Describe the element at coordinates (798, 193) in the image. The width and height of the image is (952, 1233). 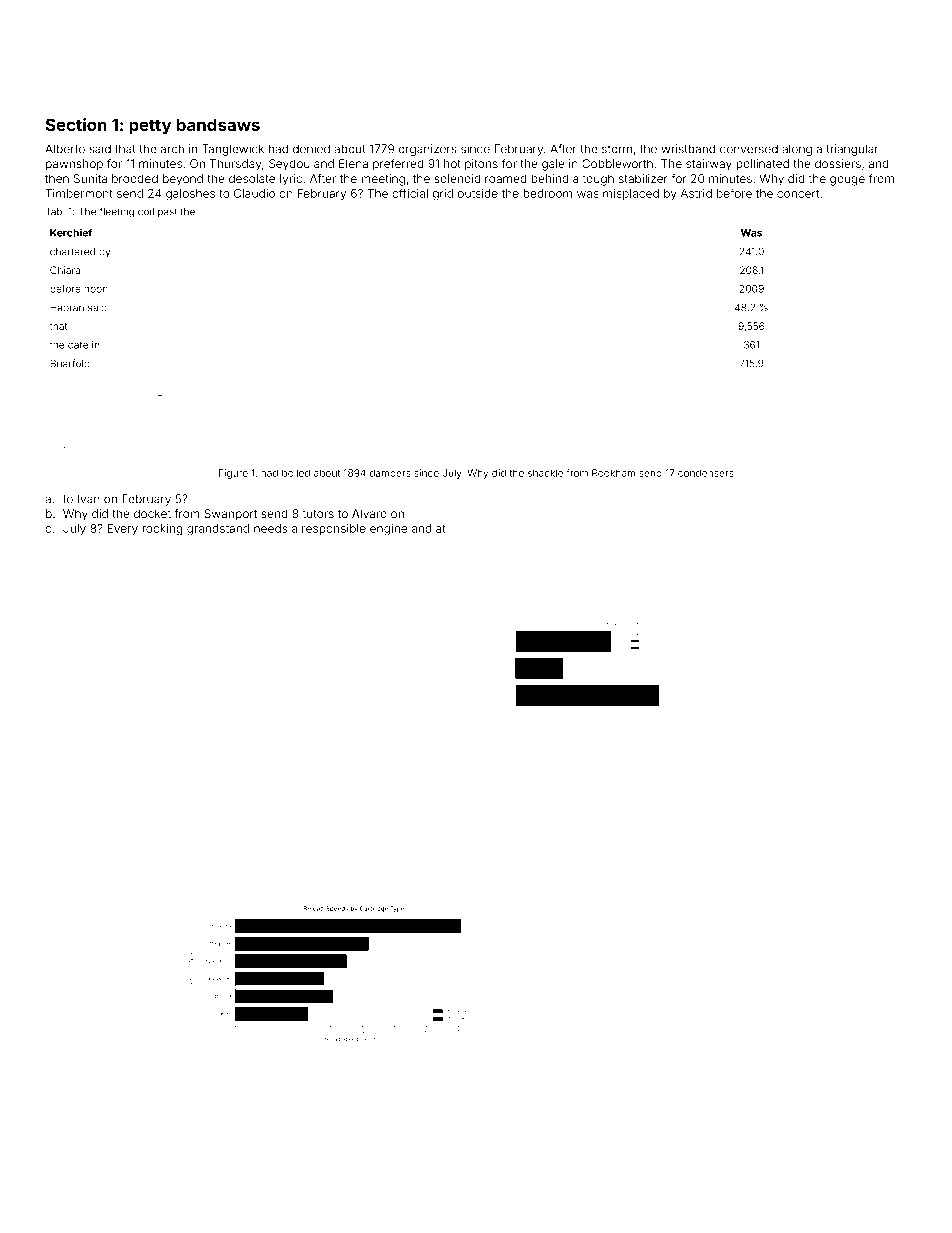
I see `concert` at that location.
